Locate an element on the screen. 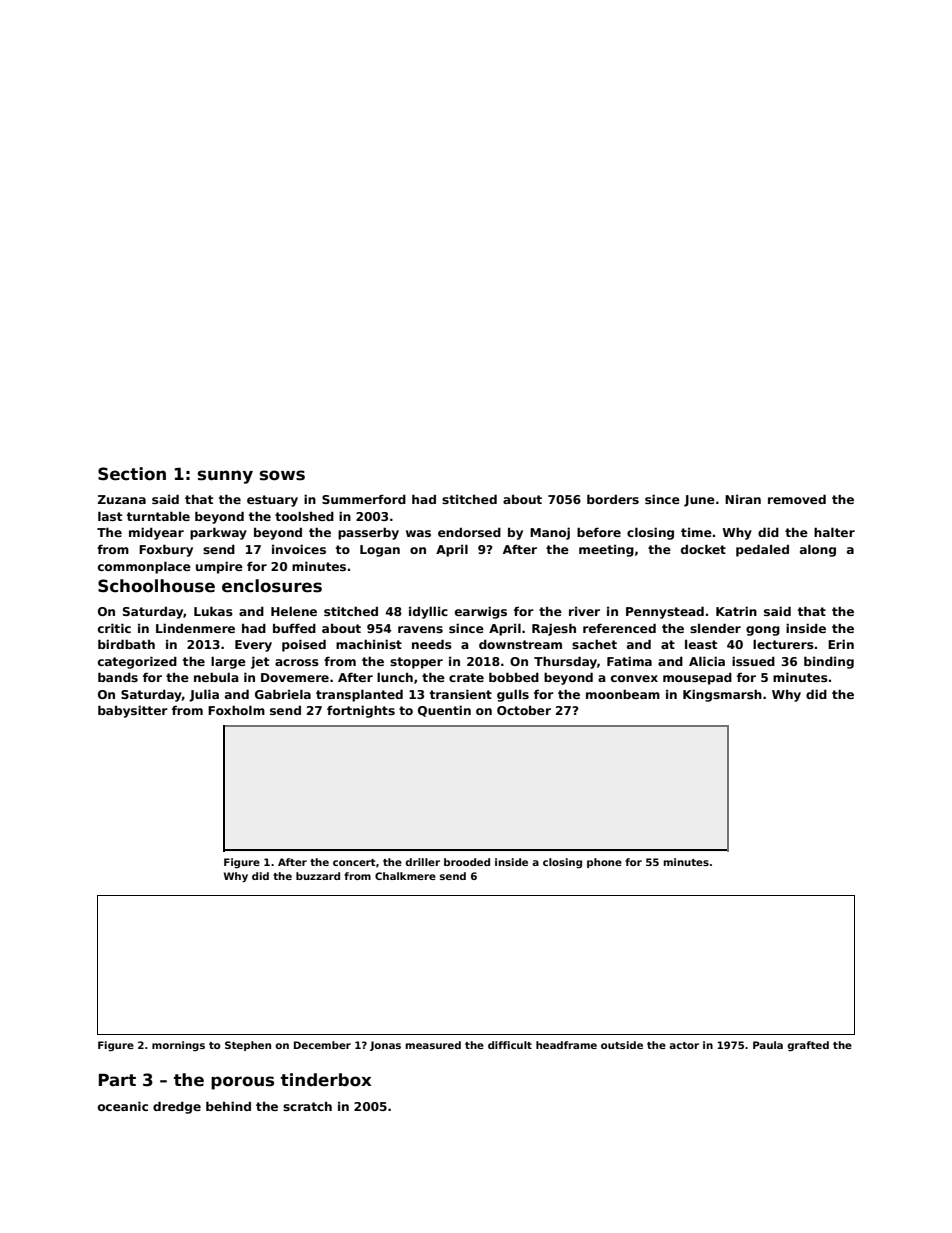 The width and height of the screenshot is (952, 1233). sows is located at coordinates (282, 475).
